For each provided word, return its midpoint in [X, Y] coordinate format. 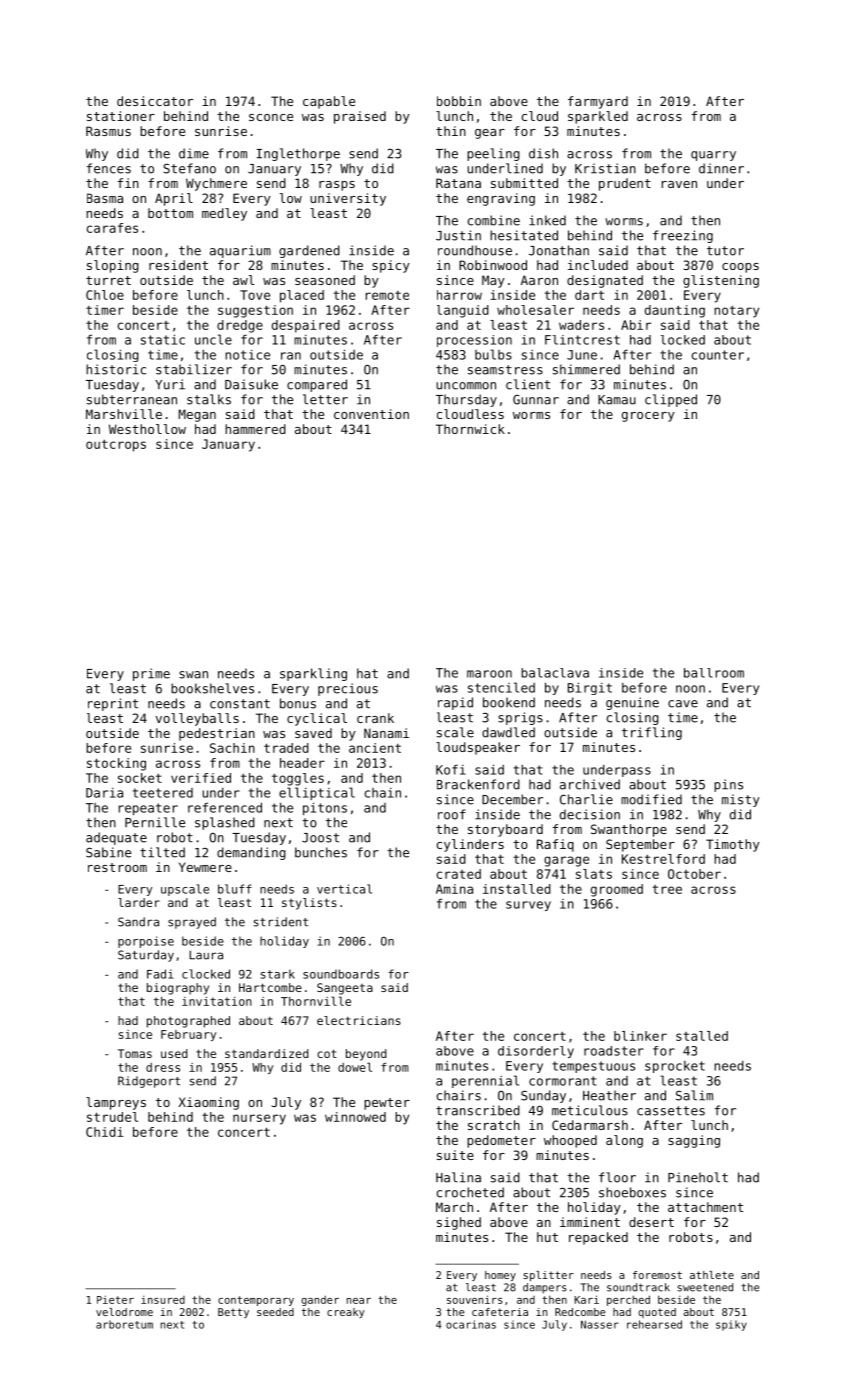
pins [728, 785]
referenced [225, 807]
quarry [713, 156]
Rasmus [108, 131]
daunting [675, 311]
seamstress [505, 370]
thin [451, 131]
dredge [240, 326]
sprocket [675, 1067]
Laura [206, 955]
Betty [233, 1313]
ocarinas [471, 1324]
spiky [731, 1325]
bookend [509, 702]
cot [327, 1053]
